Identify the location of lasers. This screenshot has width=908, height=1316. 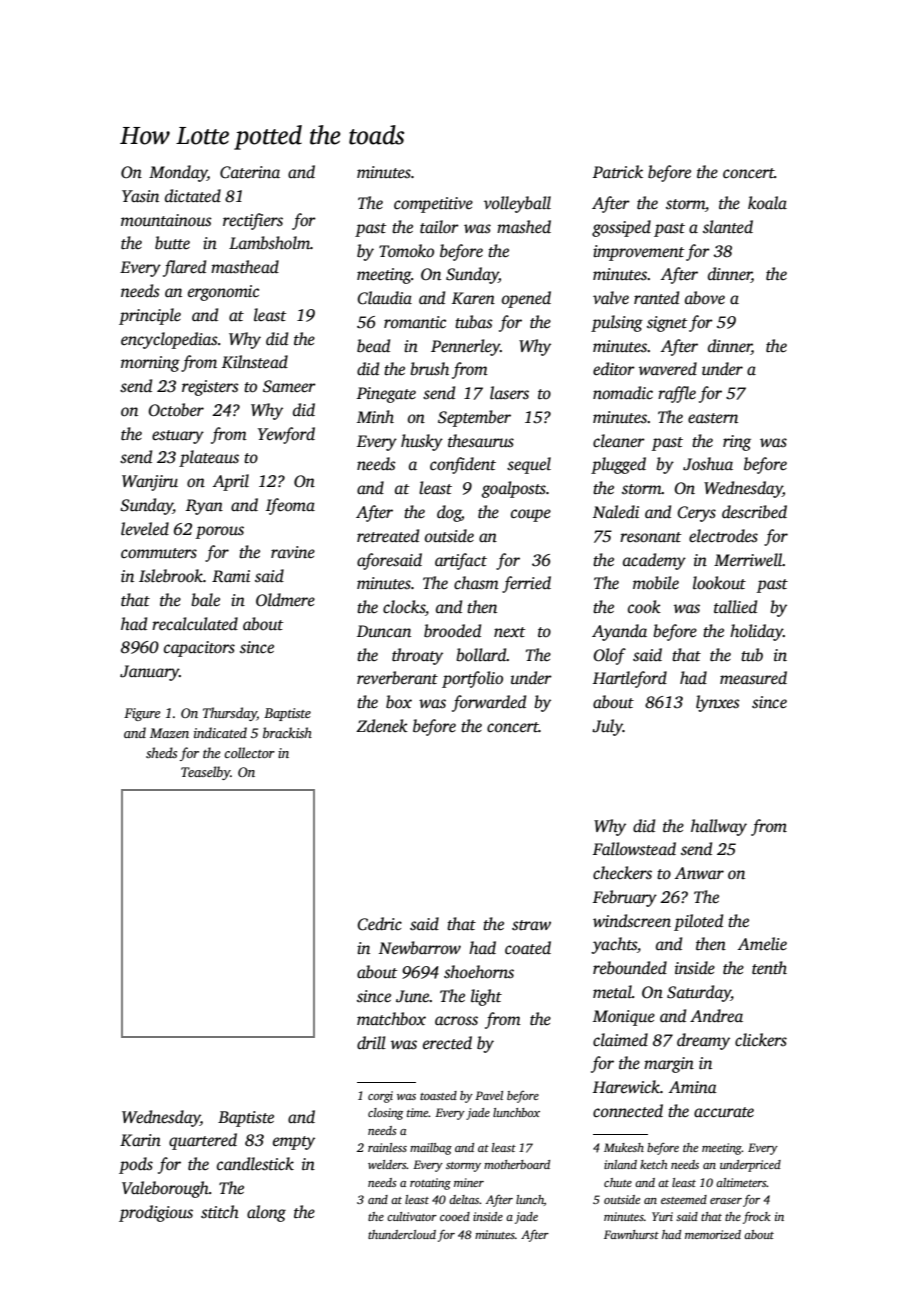
(509, 393).
